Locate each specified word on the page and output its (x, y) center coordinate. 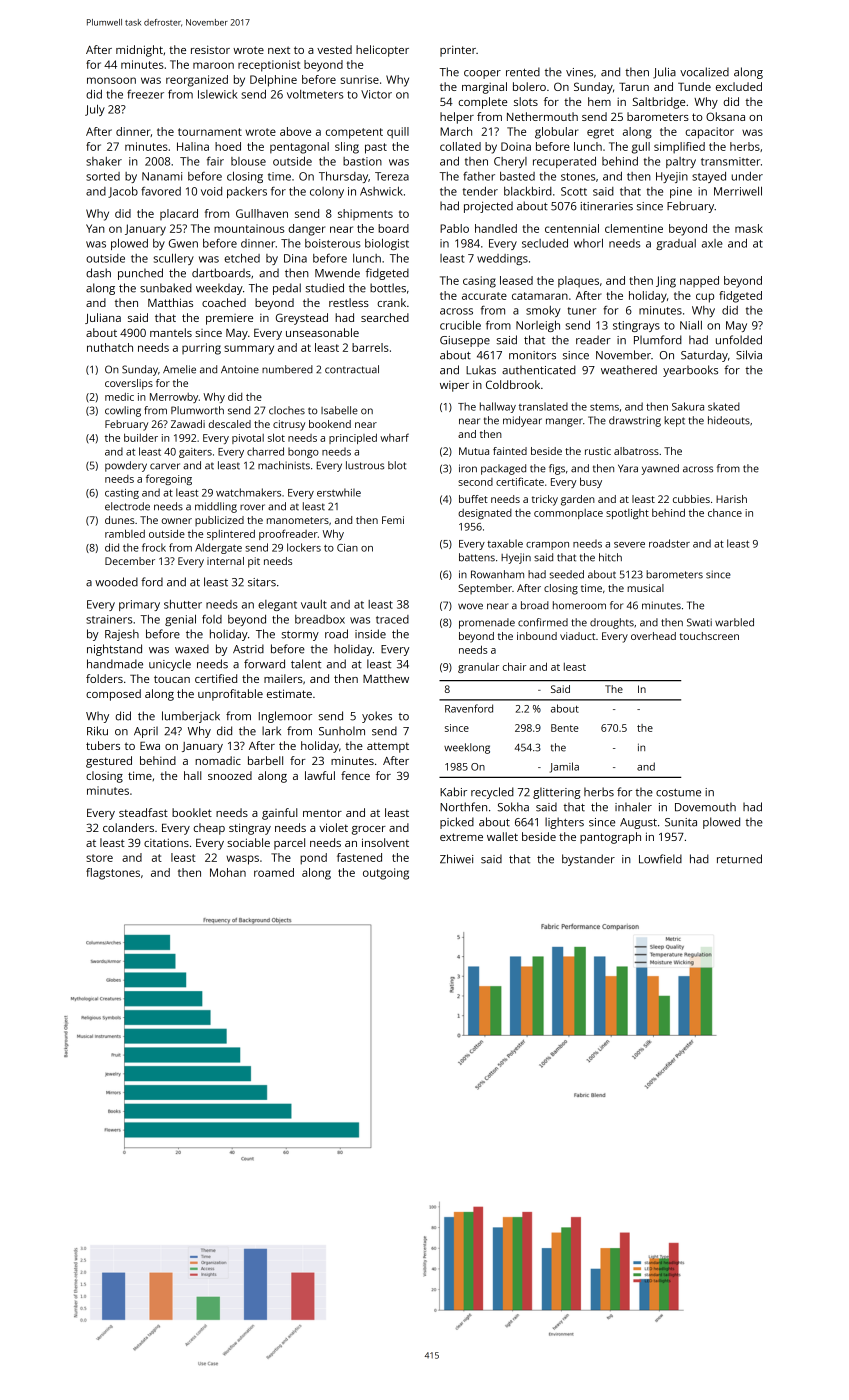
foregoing (169, 479)
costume (678, 793)
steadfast (143, 812)
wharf (394, 437)
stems (604, 407)
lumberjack (191, 717)
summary (249, 350)
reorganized (197, 81)
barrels (370, 347)
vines (579, 72)
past (376, 148)
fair (215, 161)
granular (478, 668)
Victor (376, 94)
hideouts (729, 420)
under (747, 176)
